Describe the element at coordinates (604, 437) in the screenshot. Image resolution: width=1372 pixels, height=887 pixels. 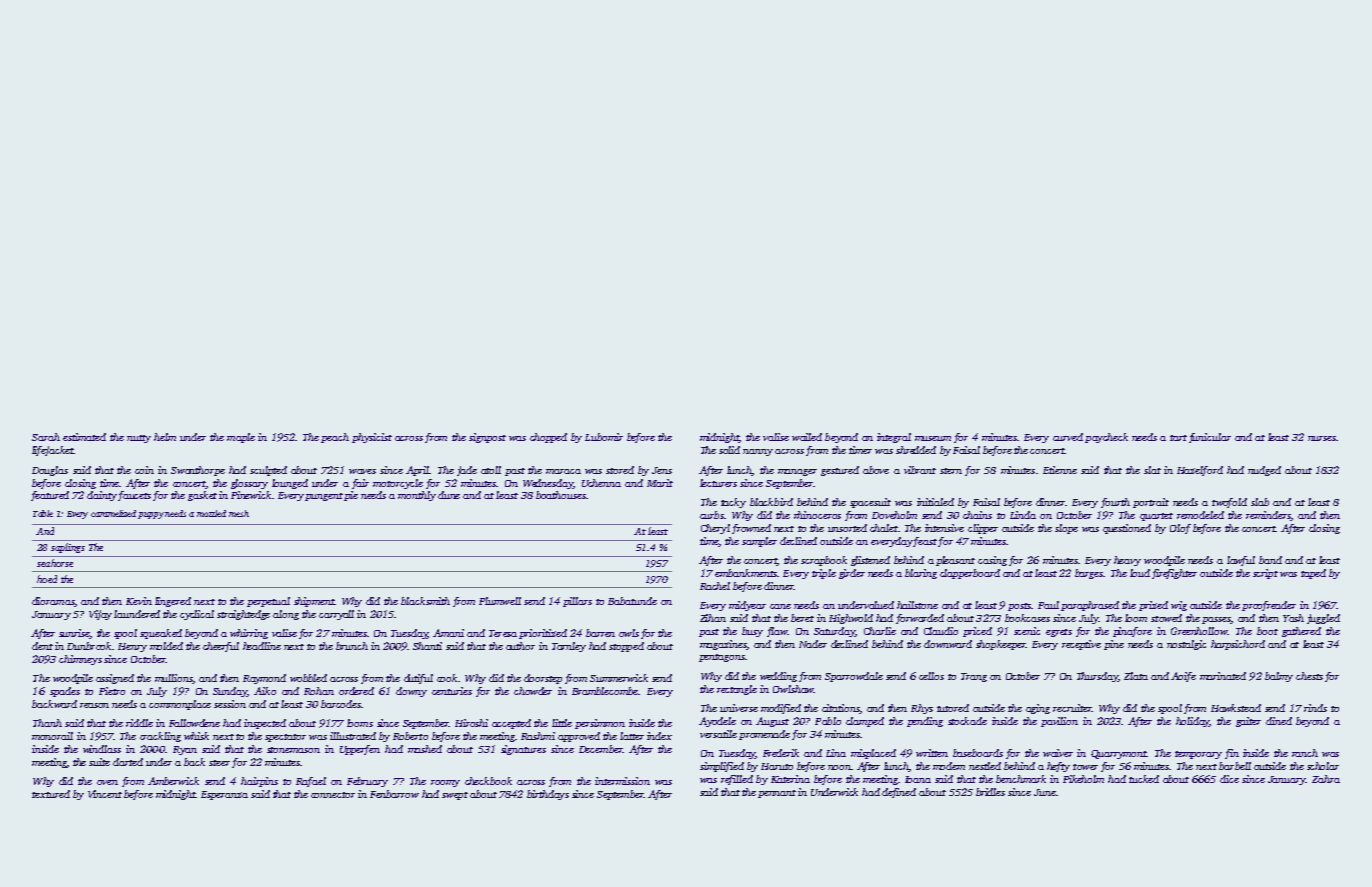
I see `Lubomir` at that location.
